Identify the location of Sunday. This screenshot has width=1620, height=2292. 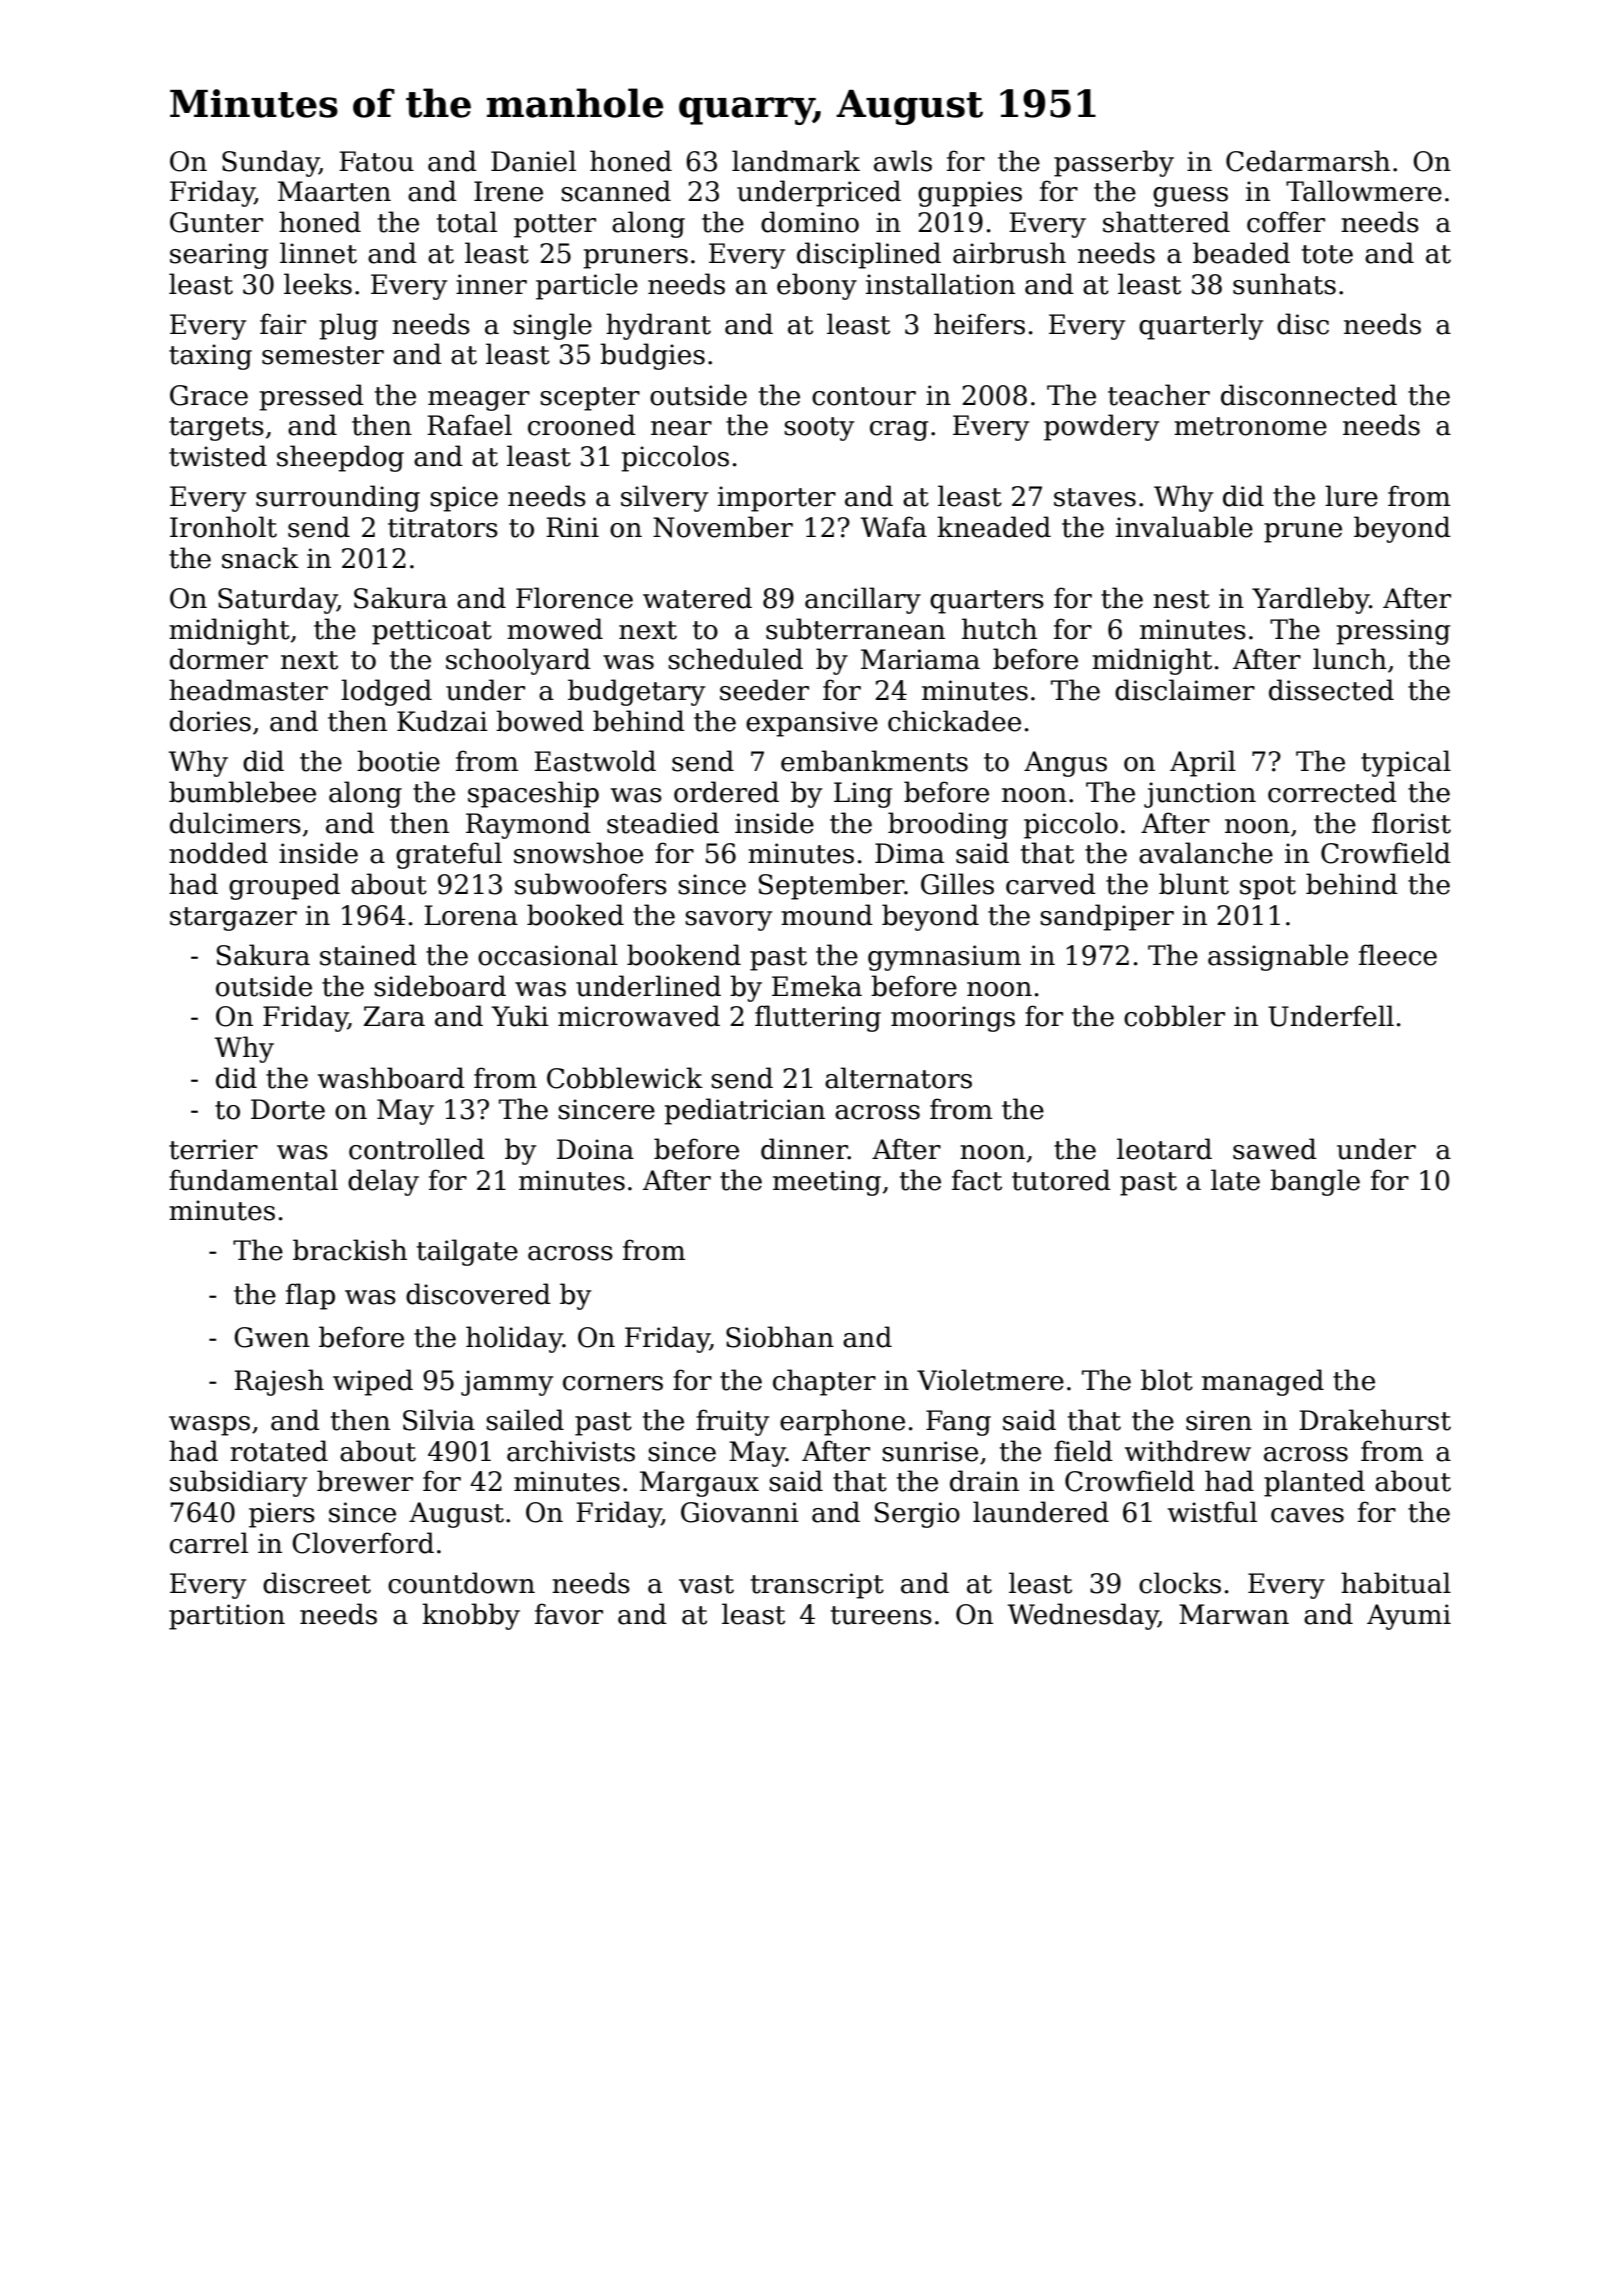
(270, 163).
